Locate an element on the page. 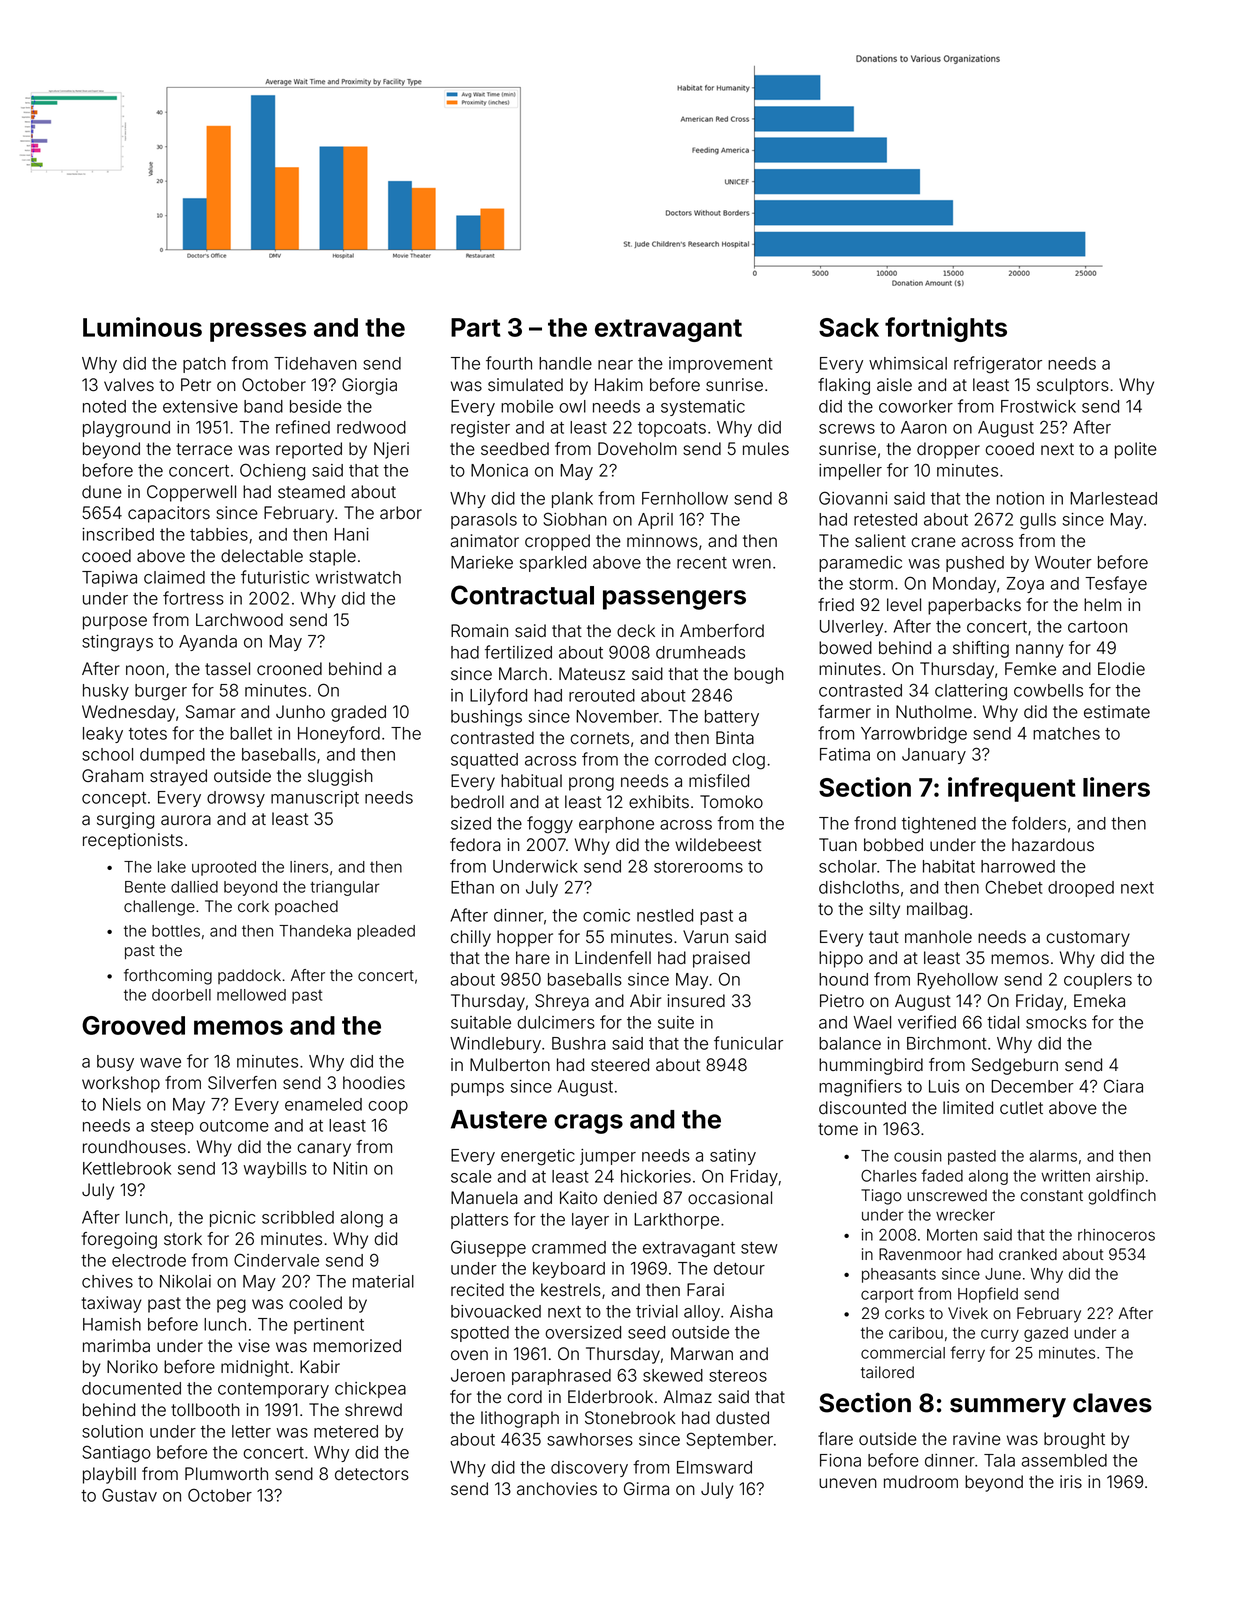 This document has width=1241, height=1606. nestled is located at coordinates (665, 915).
